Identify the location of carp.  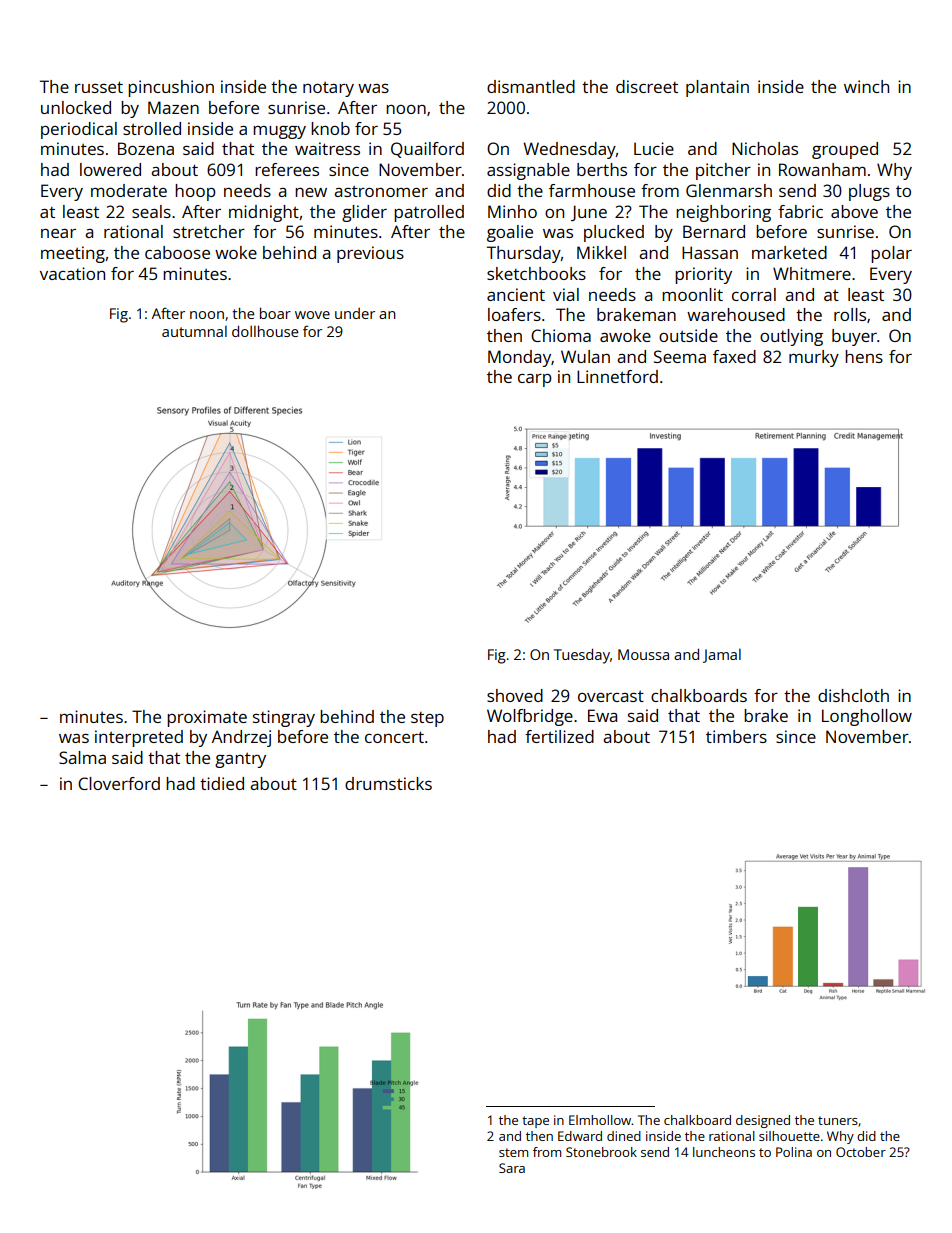
(535, 380).
